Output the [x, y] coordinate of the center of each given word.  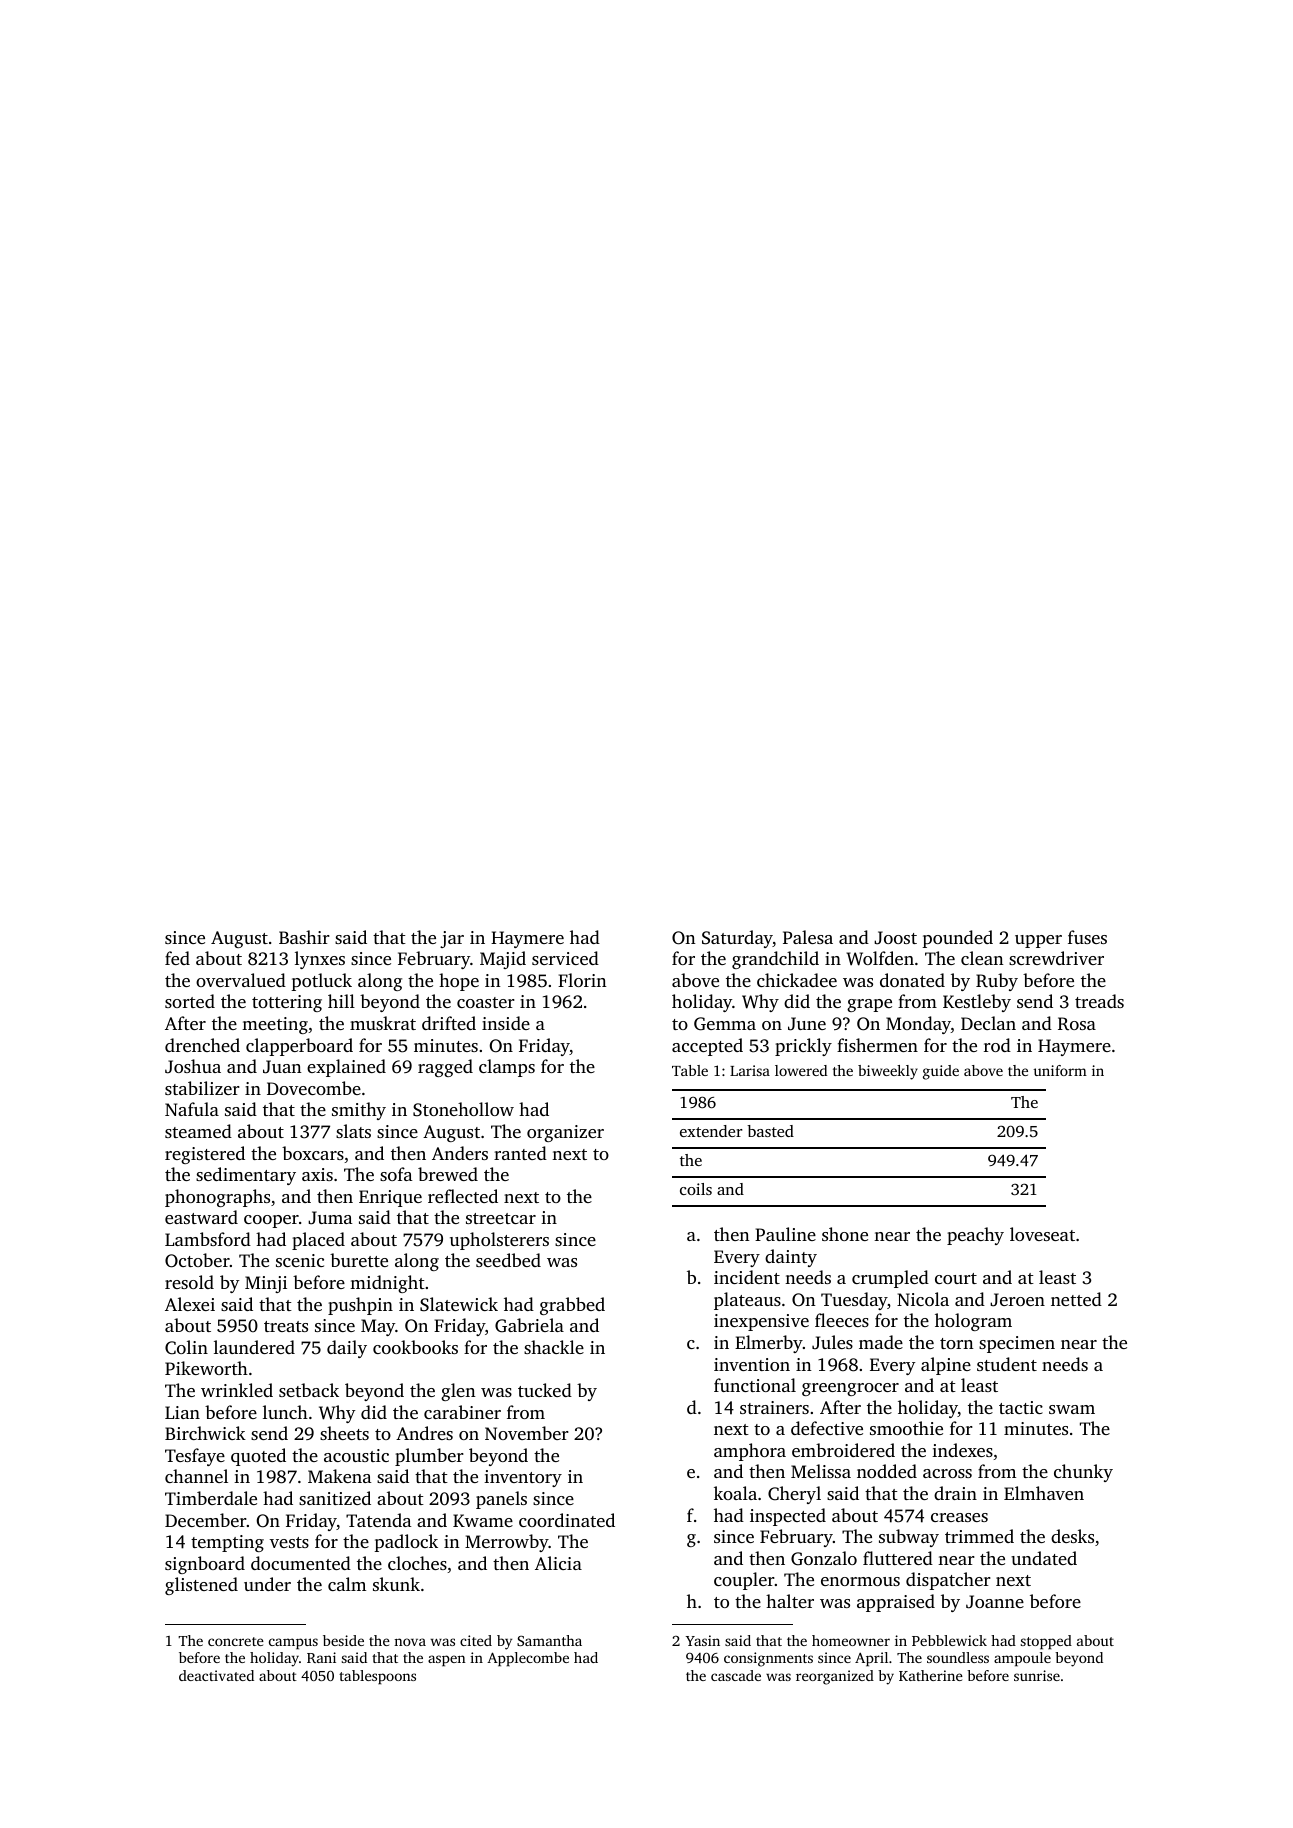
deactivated [216, 1675]
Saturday [737, 939]
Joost [895, 938]
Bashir [304, 937]
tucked [545, 1390]
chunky [1083, 1473]
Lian [182, 1412]
